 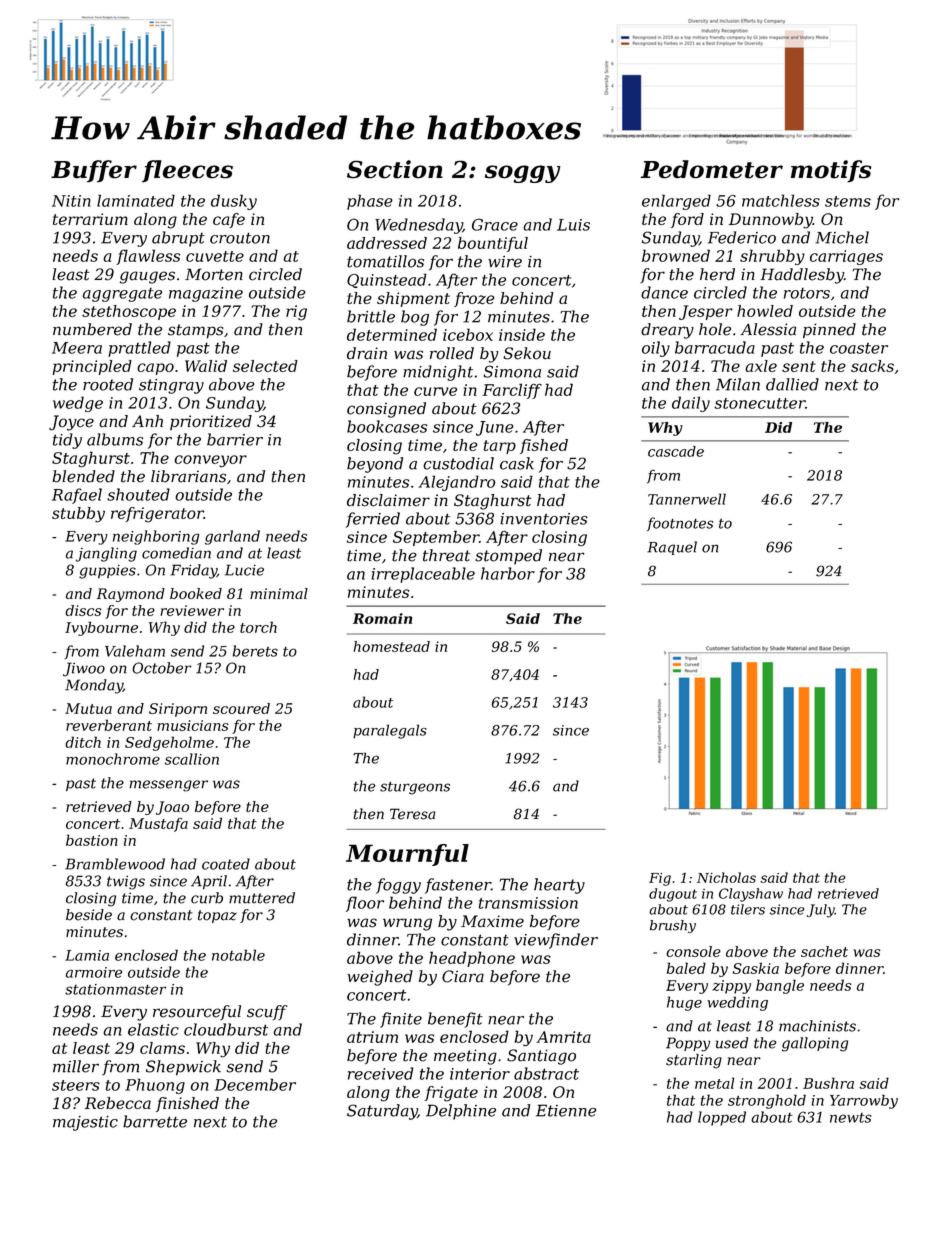 I want to click on harbor, so click(x=508, y=573).
